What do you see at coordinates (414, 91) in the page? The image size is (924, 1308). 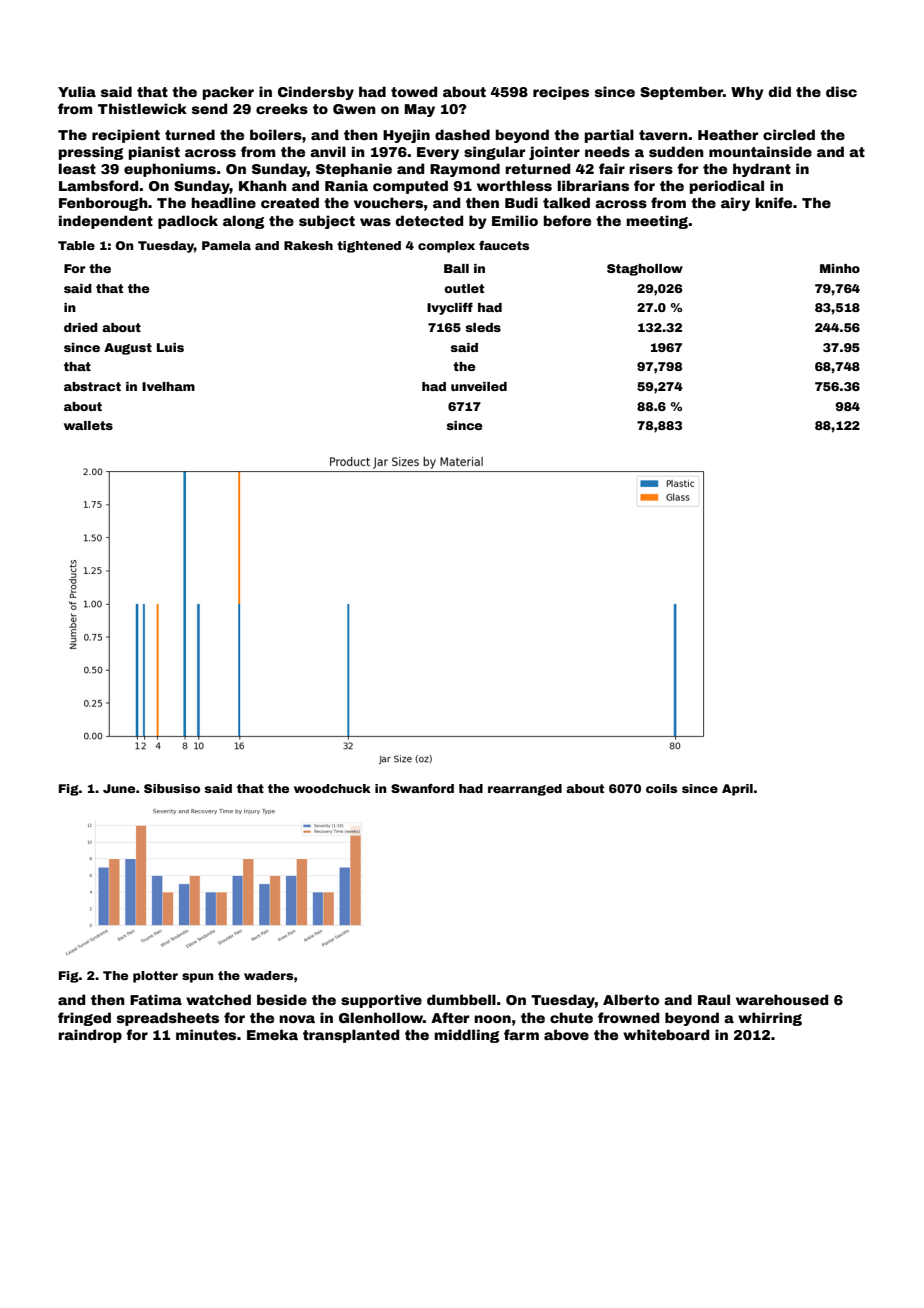 I see `towed` at bounding box center [414, 91].
